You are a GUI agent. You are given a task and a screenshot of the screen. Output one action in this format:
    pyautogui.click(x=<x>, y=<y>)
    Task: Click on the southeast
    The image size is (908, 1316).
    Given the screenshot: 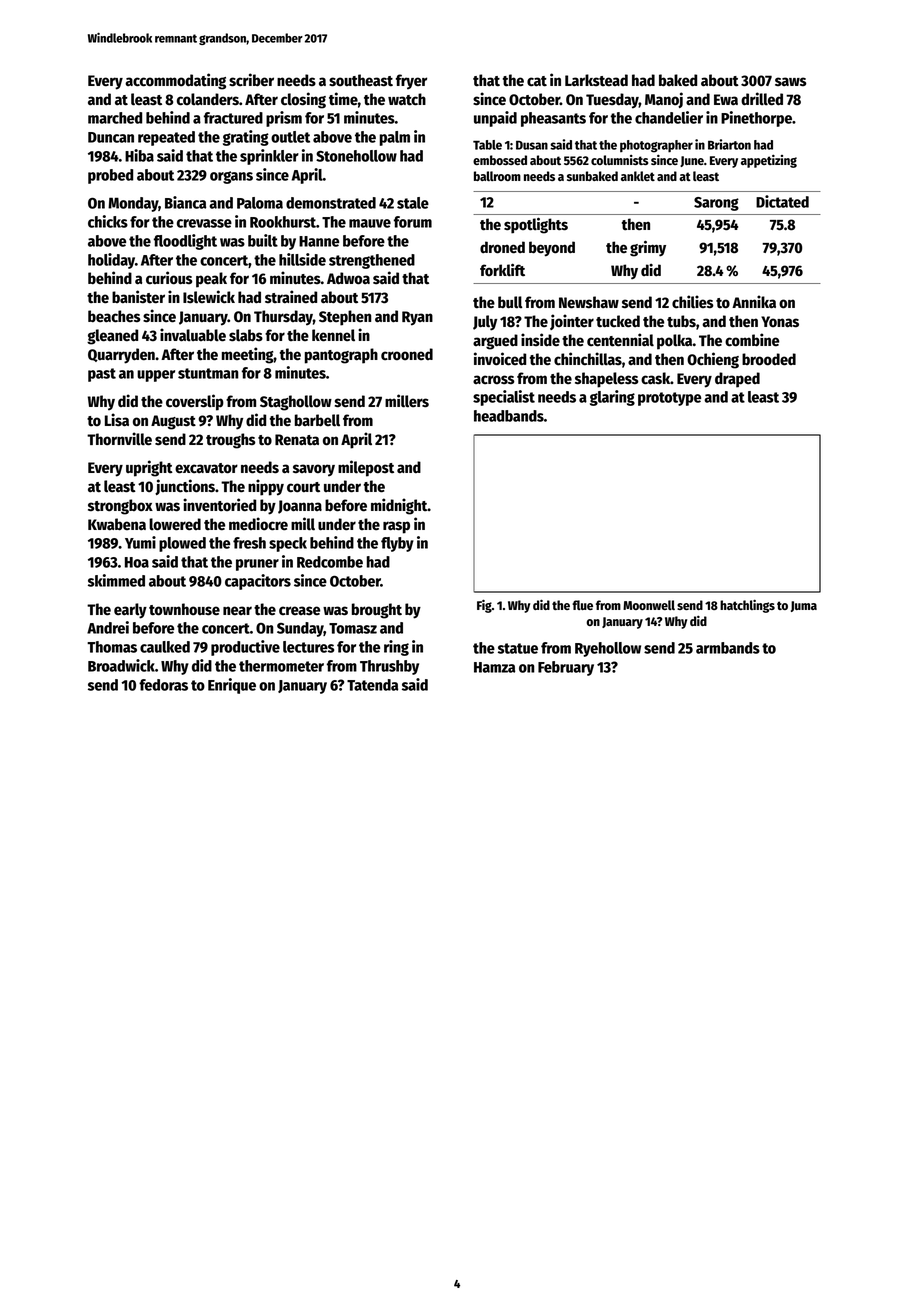 What is the action you would take?
    pyautogui.click(x=361, y=80)
